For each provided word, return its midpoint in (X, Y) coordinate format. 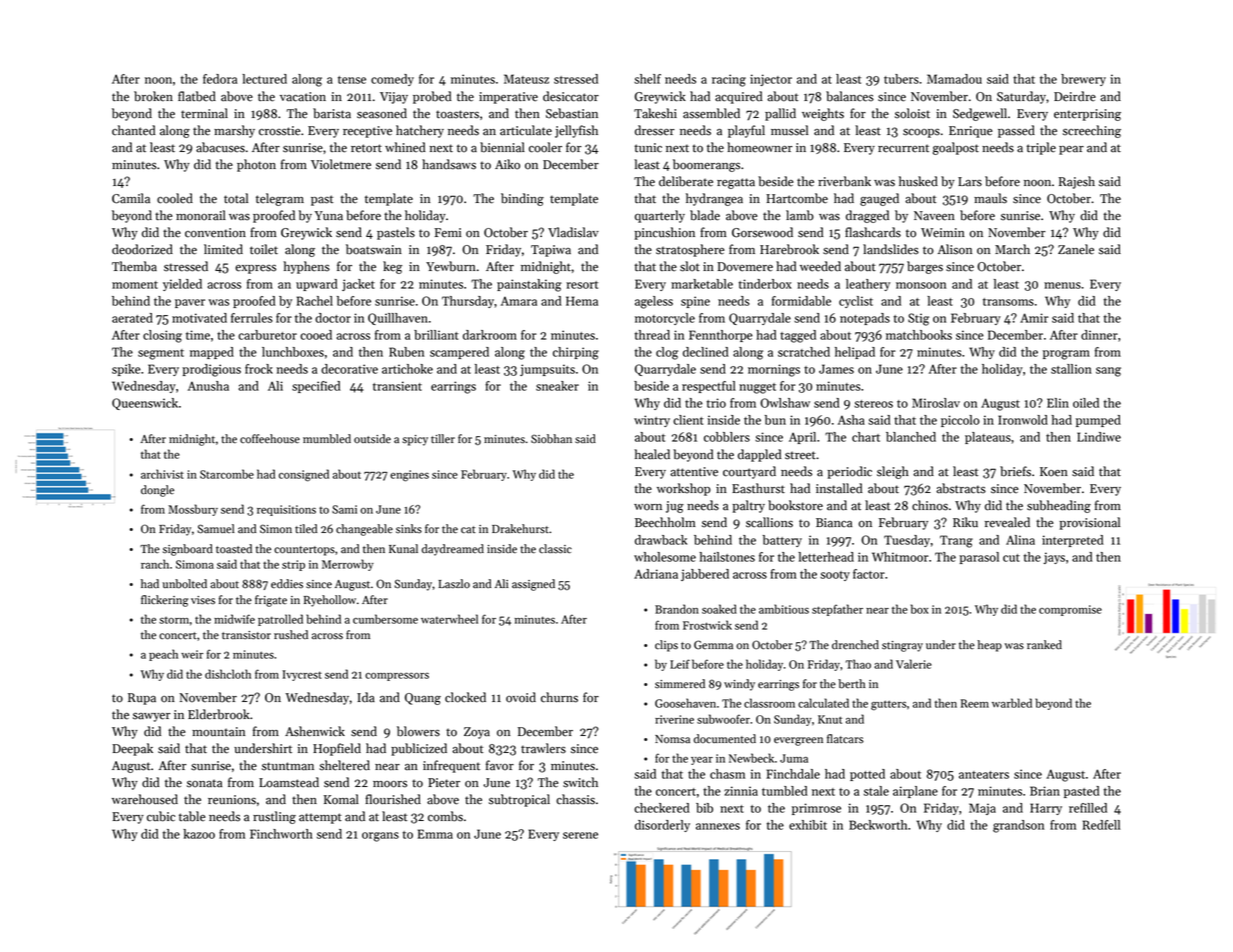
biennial (502, 147)
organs (380, 837)
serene (580, 835)
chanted (134, 130)
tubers (901, 79)
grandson (1018, 826)
